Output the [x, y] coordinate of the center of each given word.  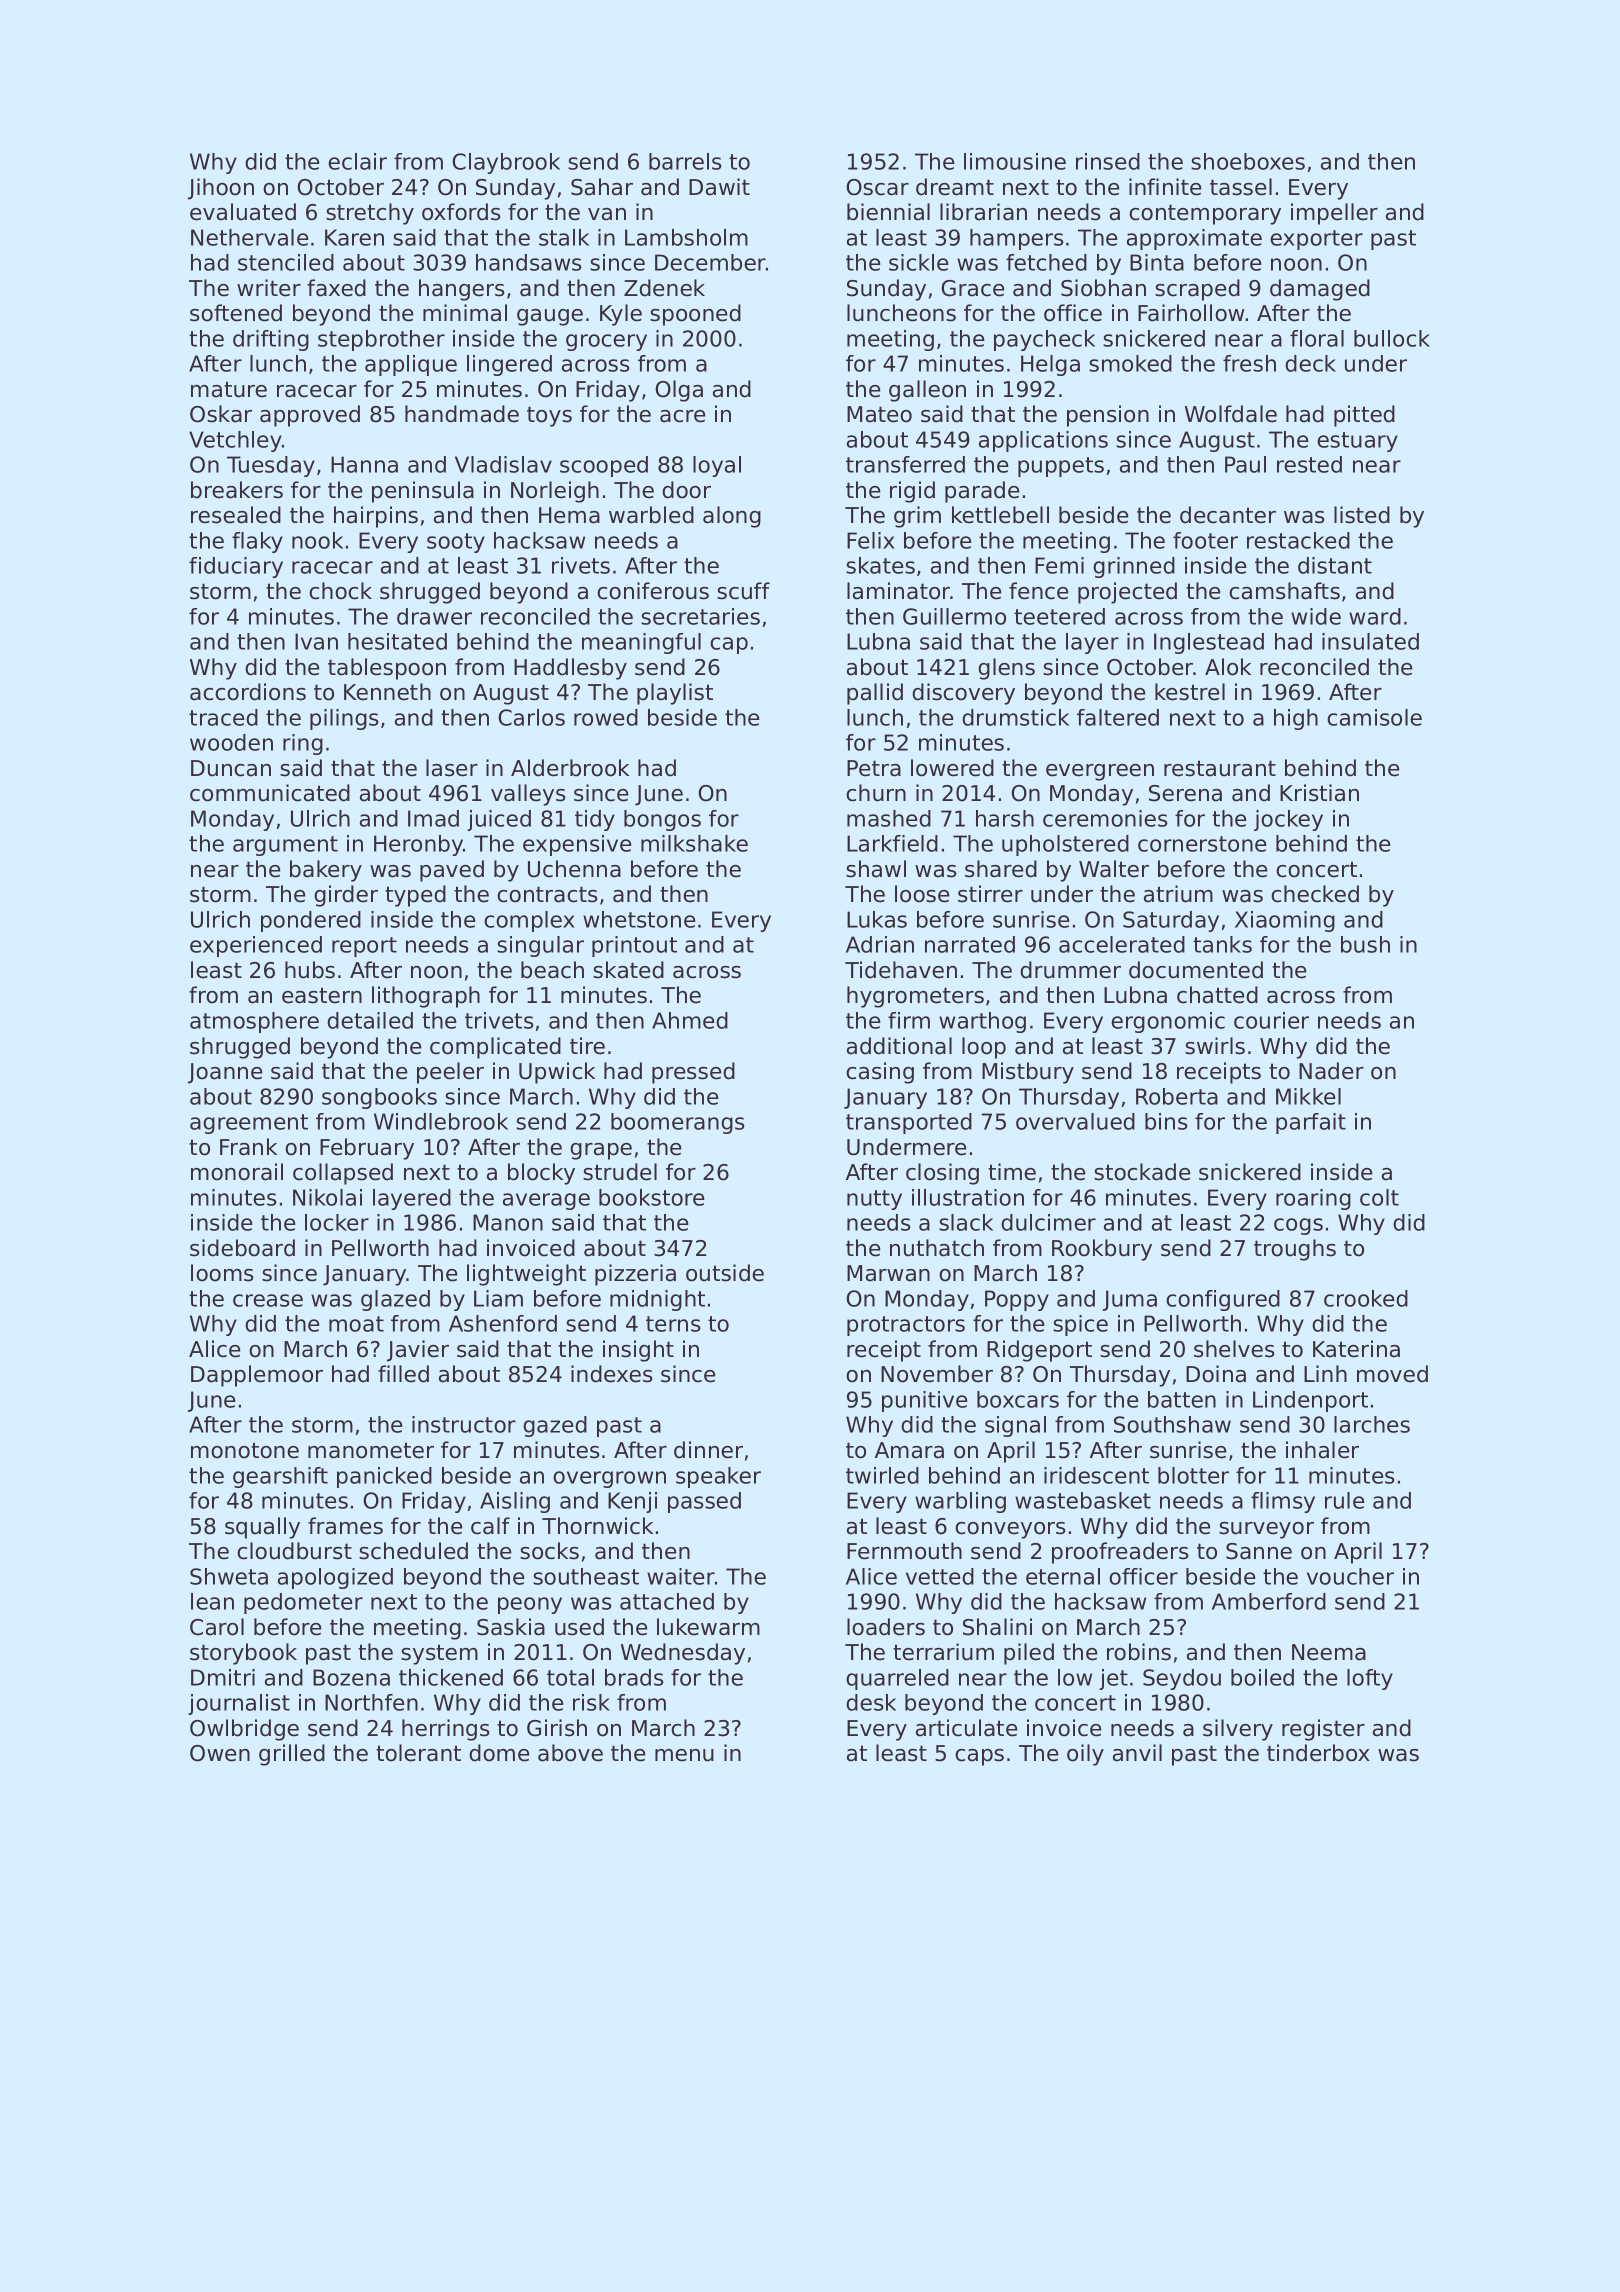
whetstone [639, 919]
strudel [620, 1172]
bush [1365, 944]
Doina [1216, 1374]
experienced [256, 946]
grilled [292, 1755]
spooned [695, 315]
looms [222, 1273]
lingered [509, 365]
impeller [1334, 214]
